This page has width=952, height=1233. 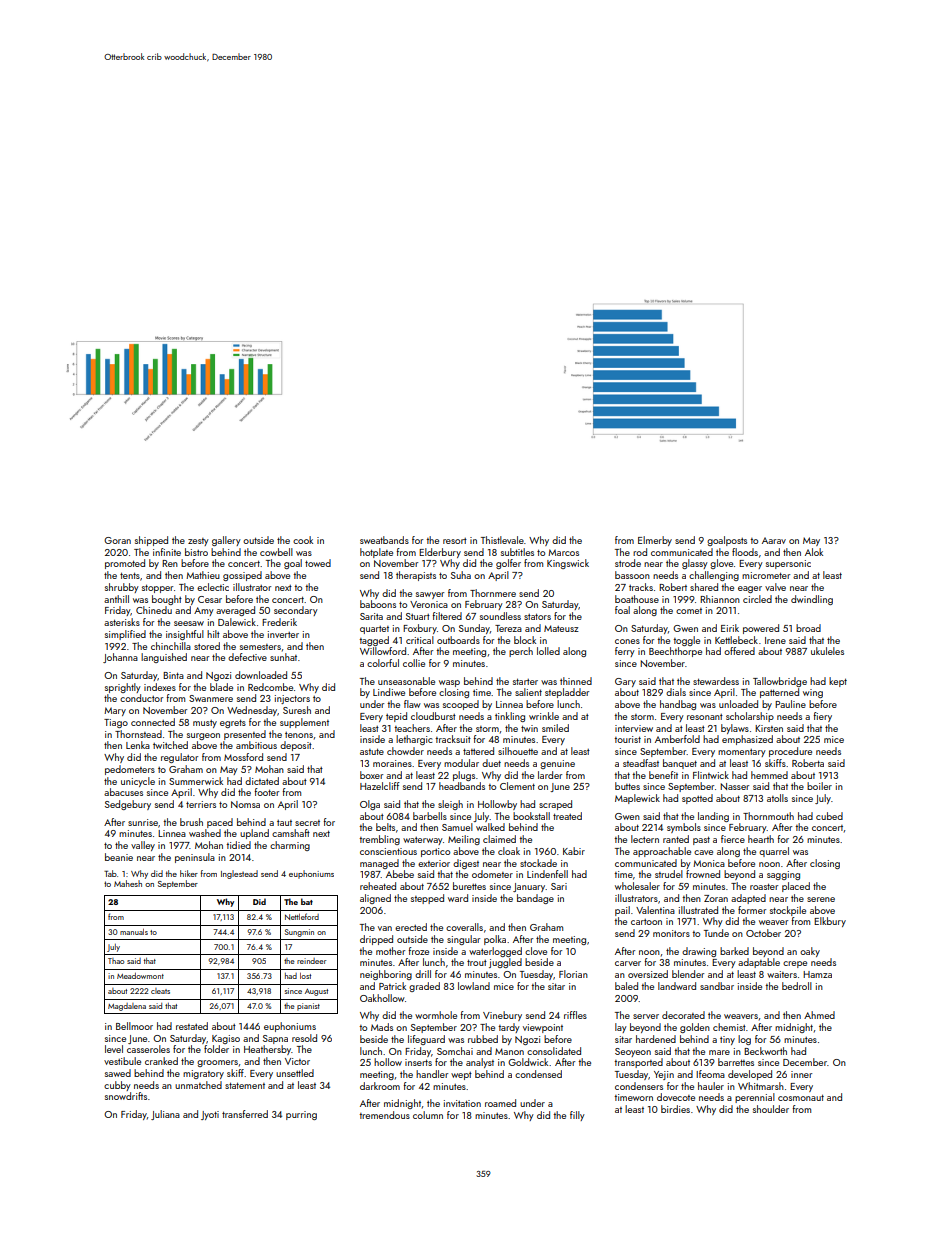 I want to click on Goran, so click(x=117, y=540).
